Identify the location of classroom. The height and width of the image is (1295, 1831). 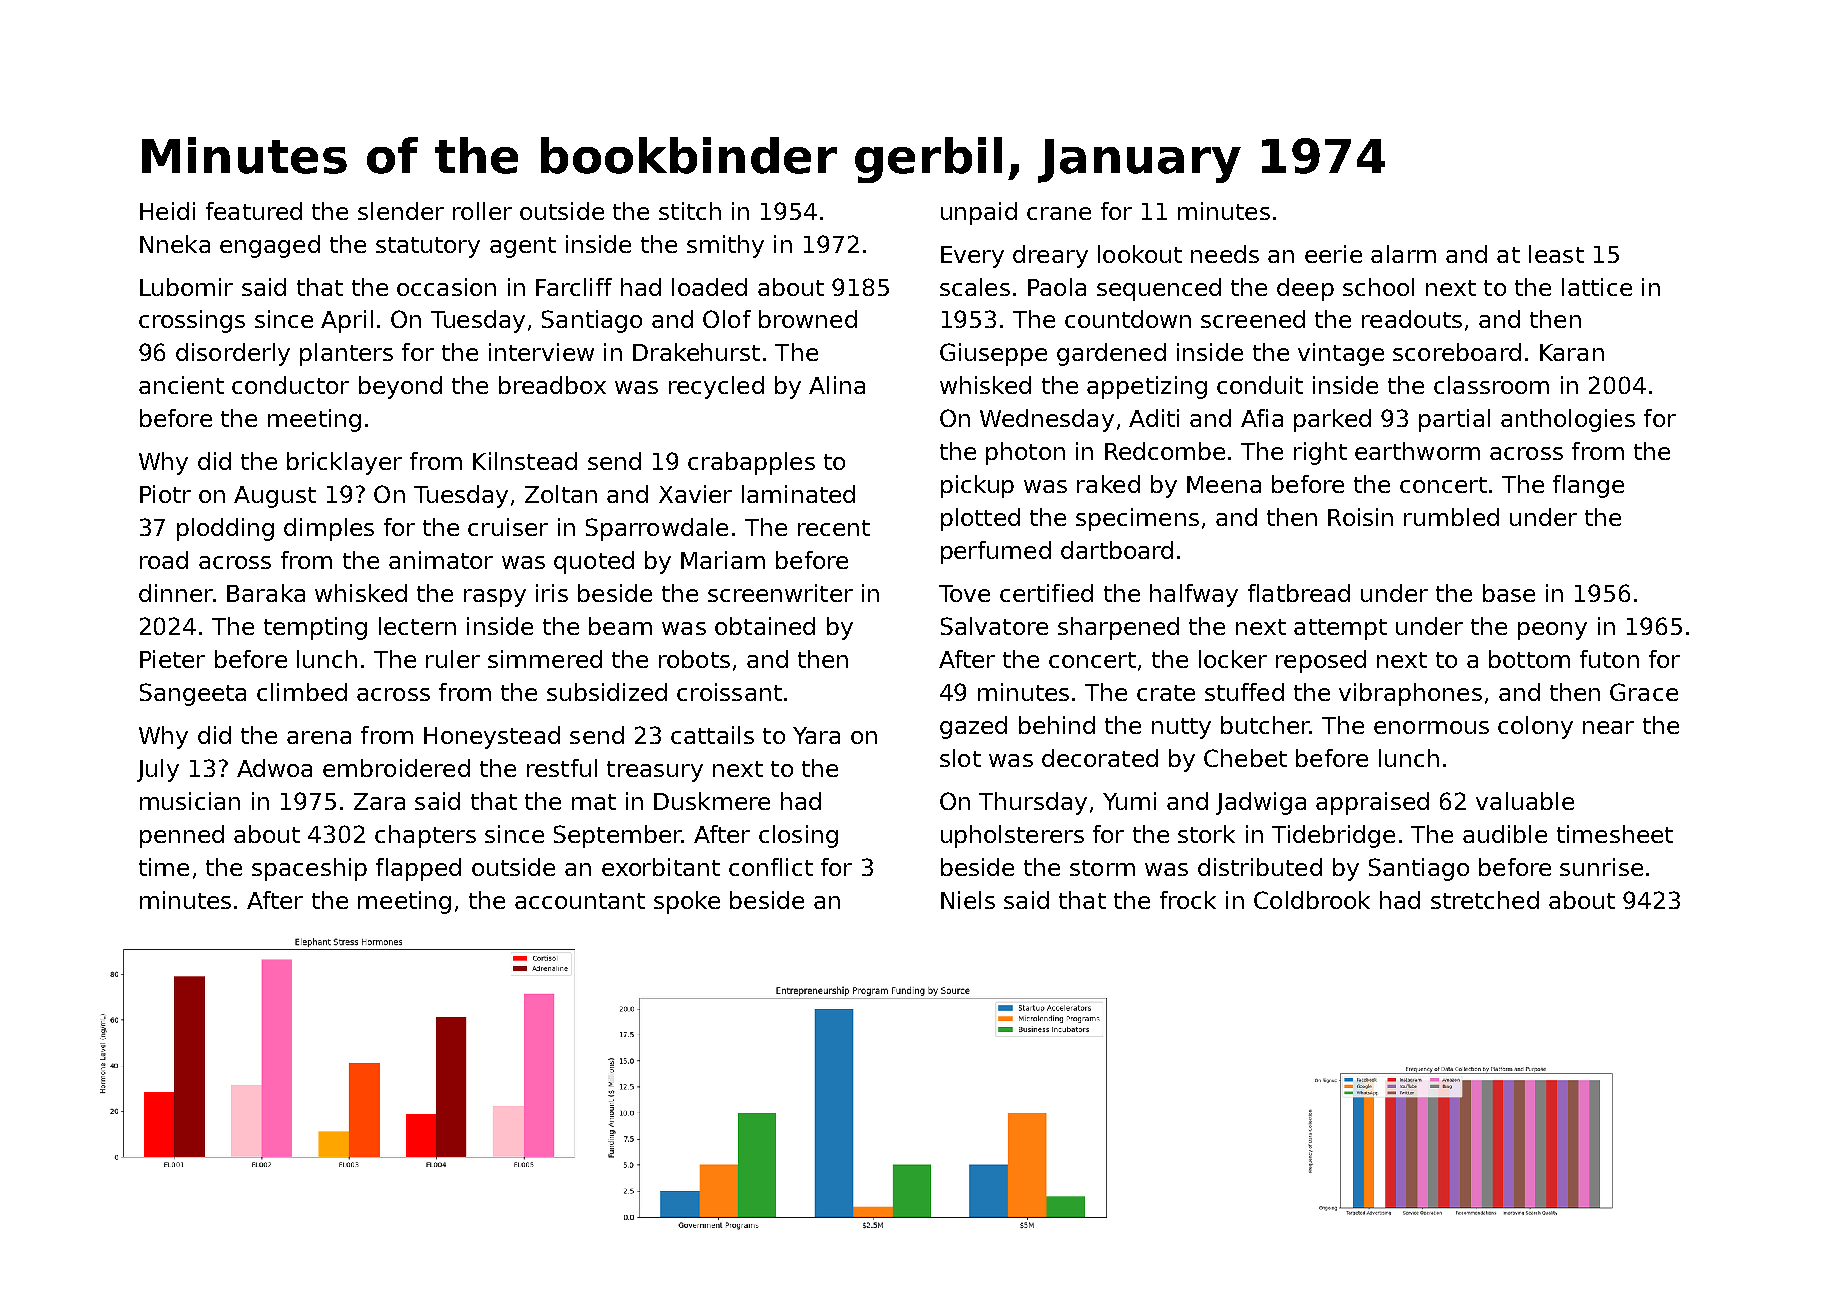
(1491, 385).
